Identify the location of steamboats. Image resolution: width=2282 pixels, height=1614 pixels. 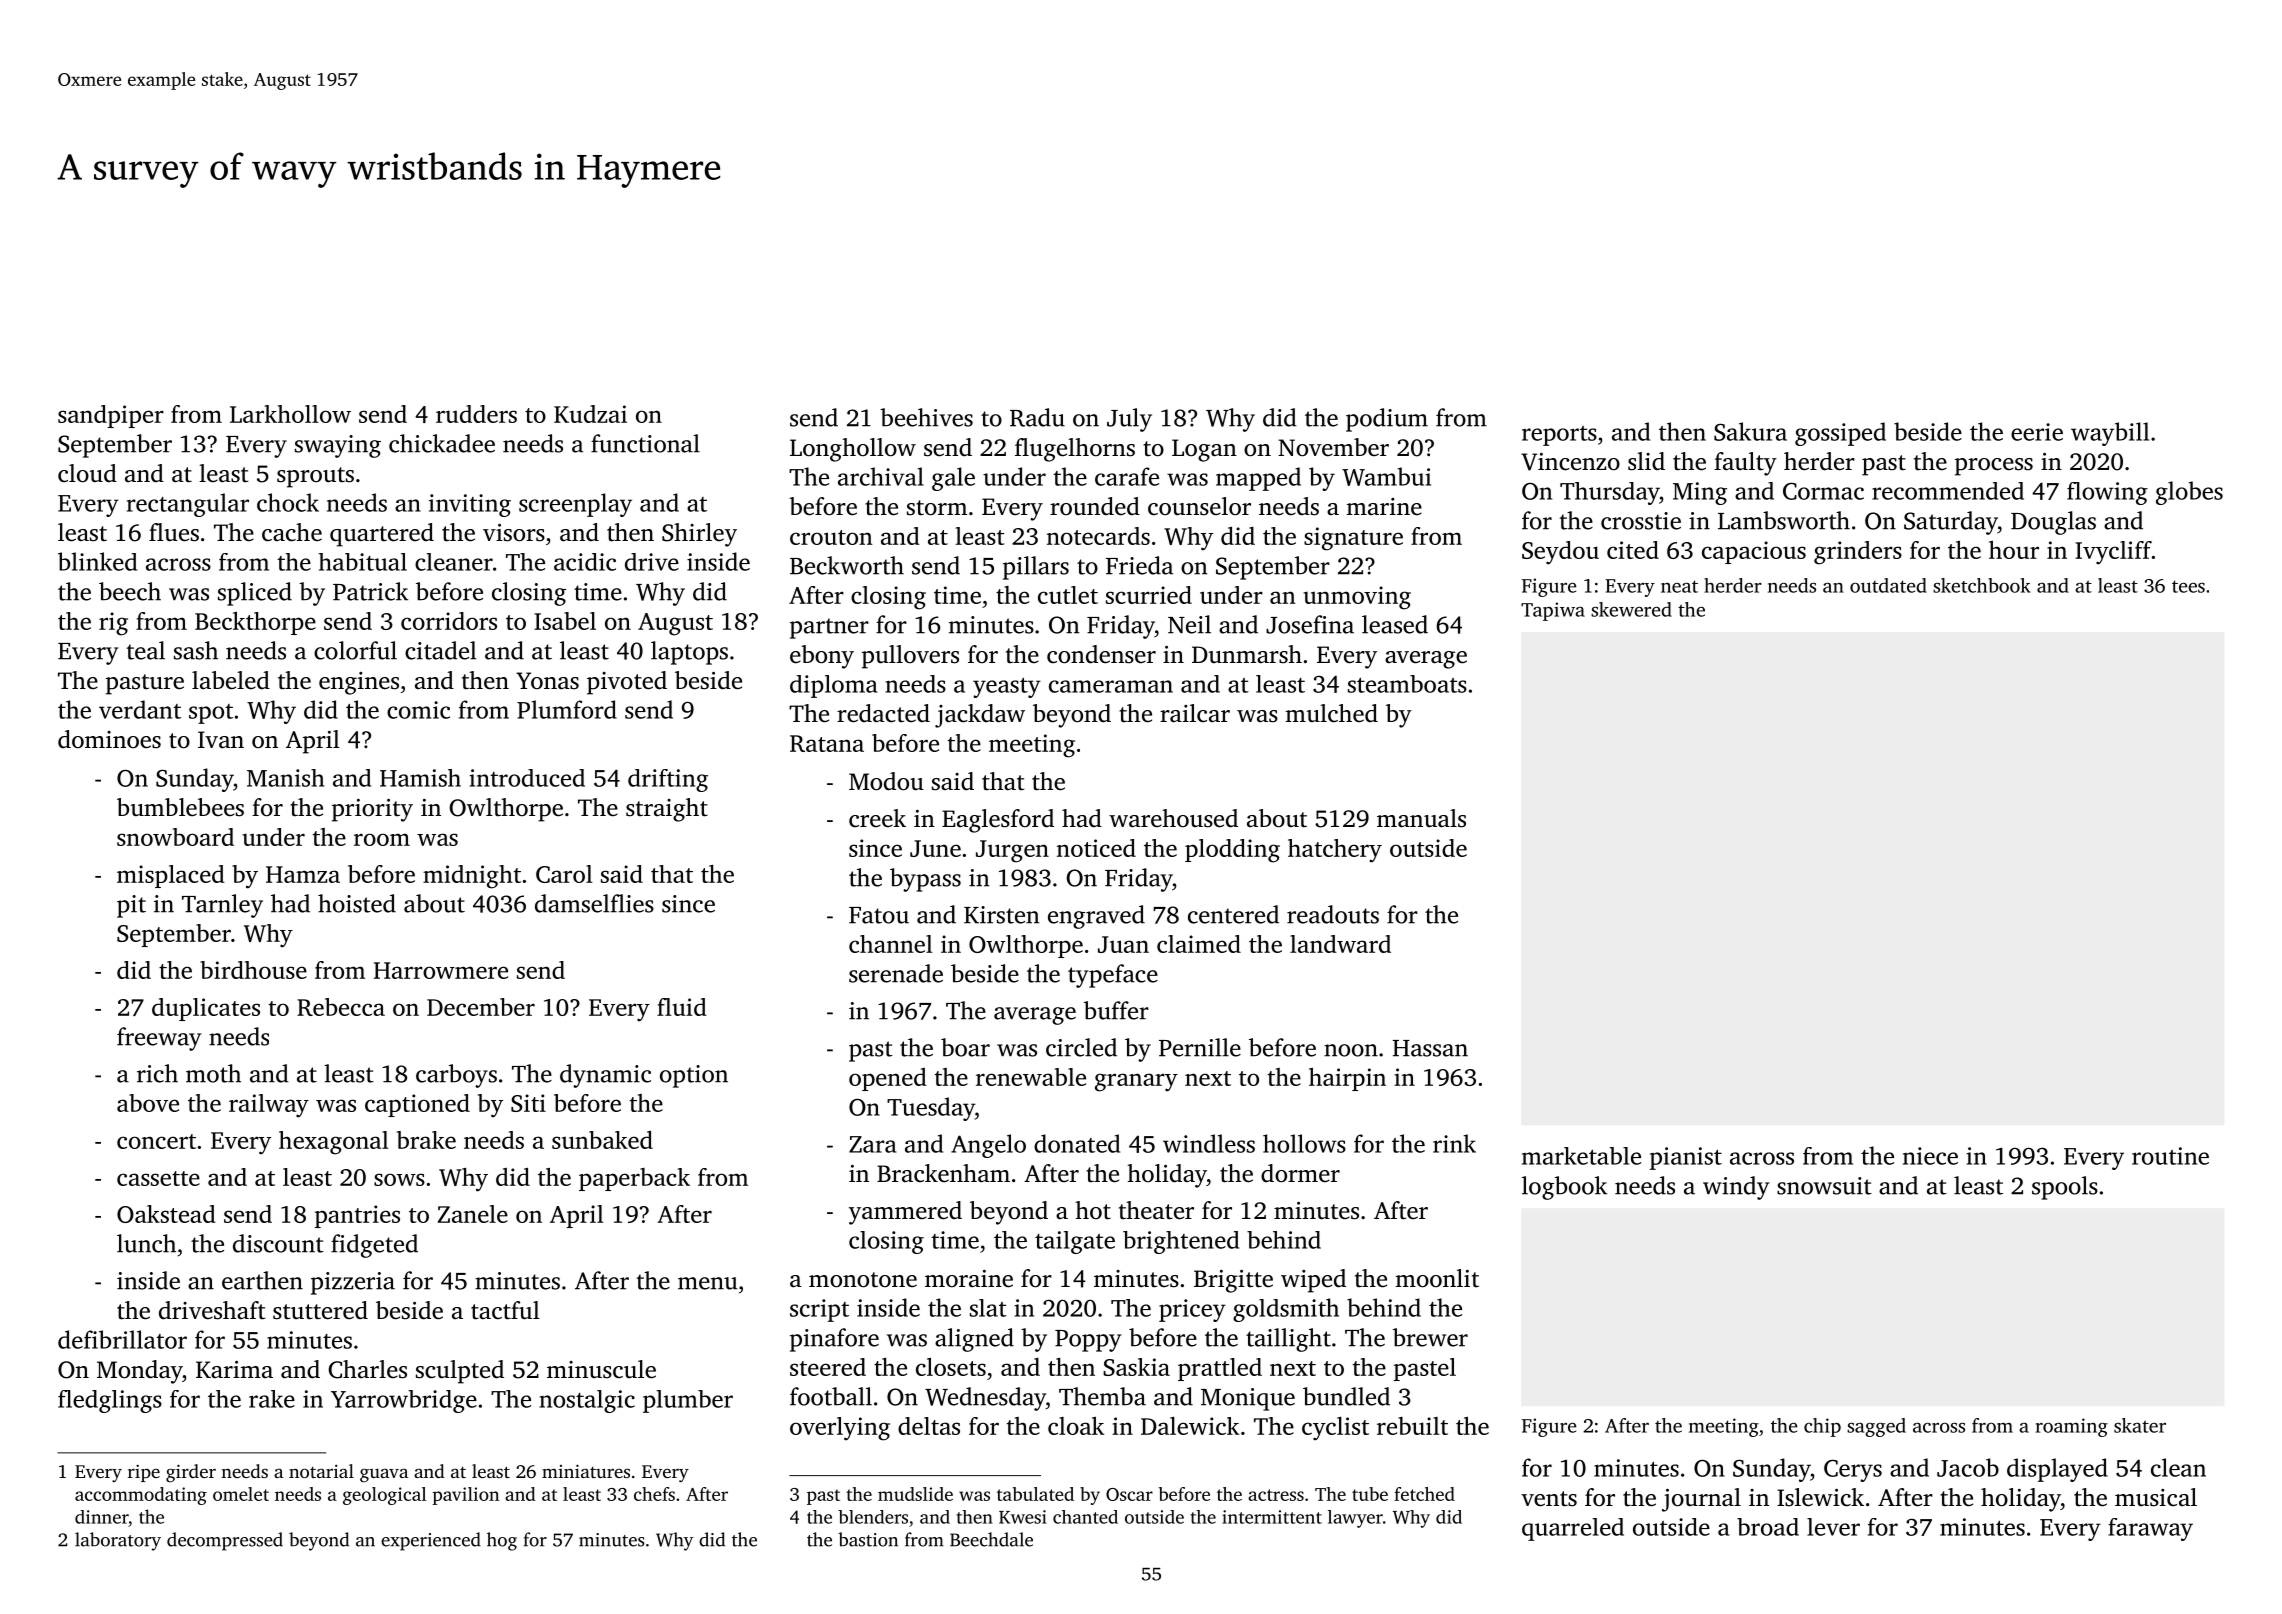
(1407, 684).
